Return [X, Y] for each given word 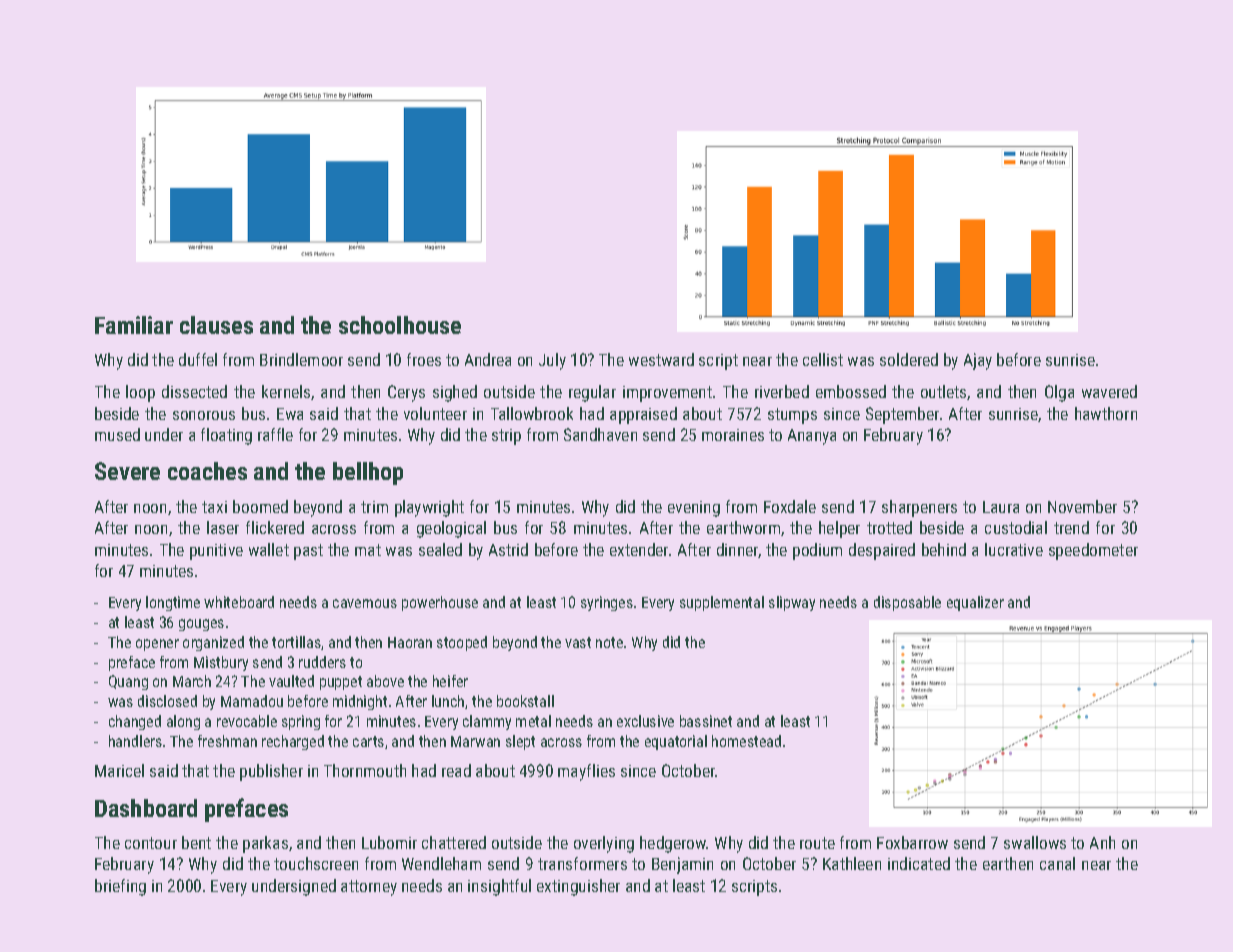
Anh [1102, 842]
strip [506, 437]
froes [424, 359]
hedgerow [673, 844]
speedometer [1093, 551]
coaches [207, 471]
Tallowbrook [532, 413]
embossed [851, 391]
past [308, 552]
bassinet [706, 721]
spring [301, 722]
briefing [120, 887]
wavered [1109, 391]
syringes [607, 603]
